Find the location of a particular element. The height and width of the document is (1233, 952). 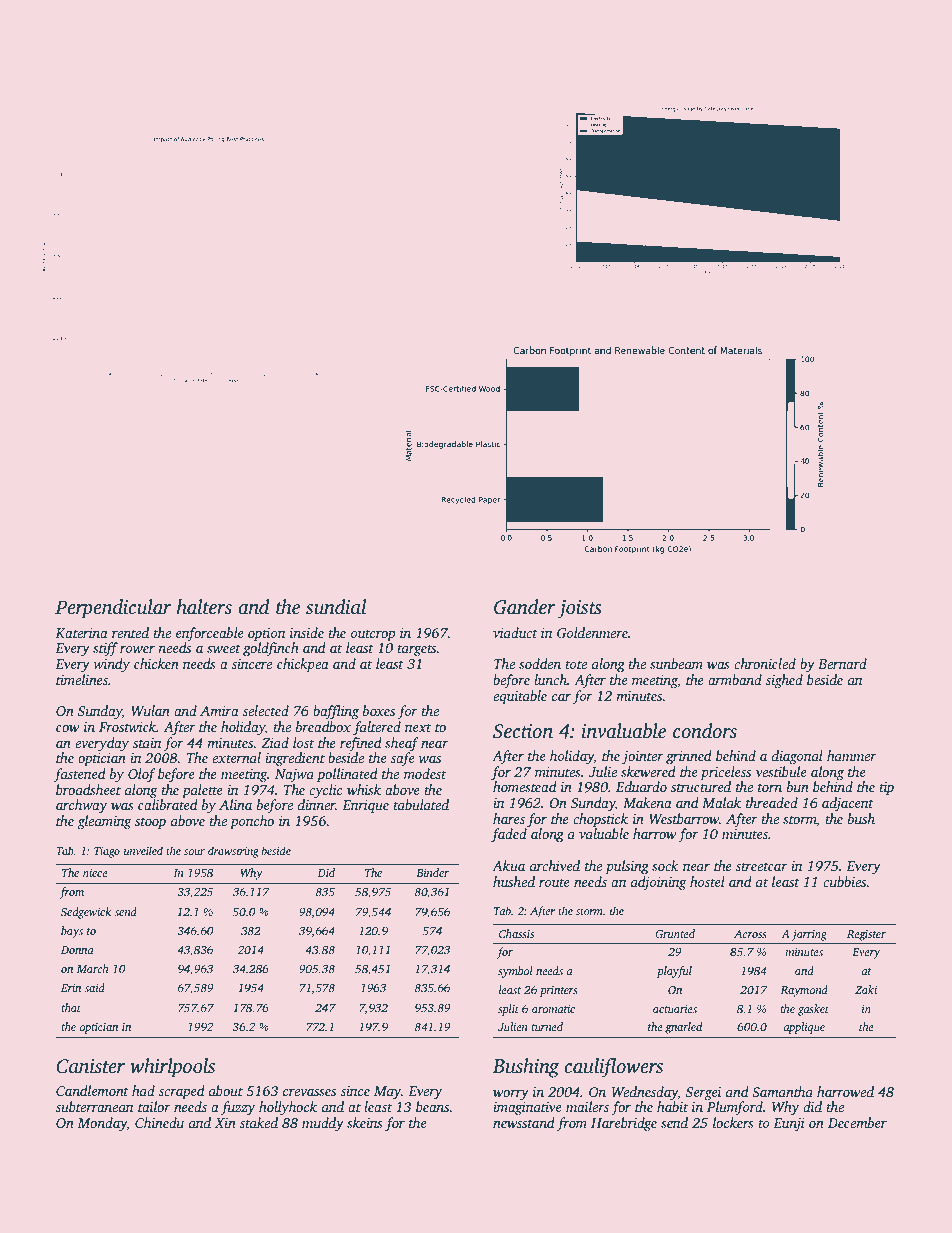

adjoining is located at coordinates (659, 883).
